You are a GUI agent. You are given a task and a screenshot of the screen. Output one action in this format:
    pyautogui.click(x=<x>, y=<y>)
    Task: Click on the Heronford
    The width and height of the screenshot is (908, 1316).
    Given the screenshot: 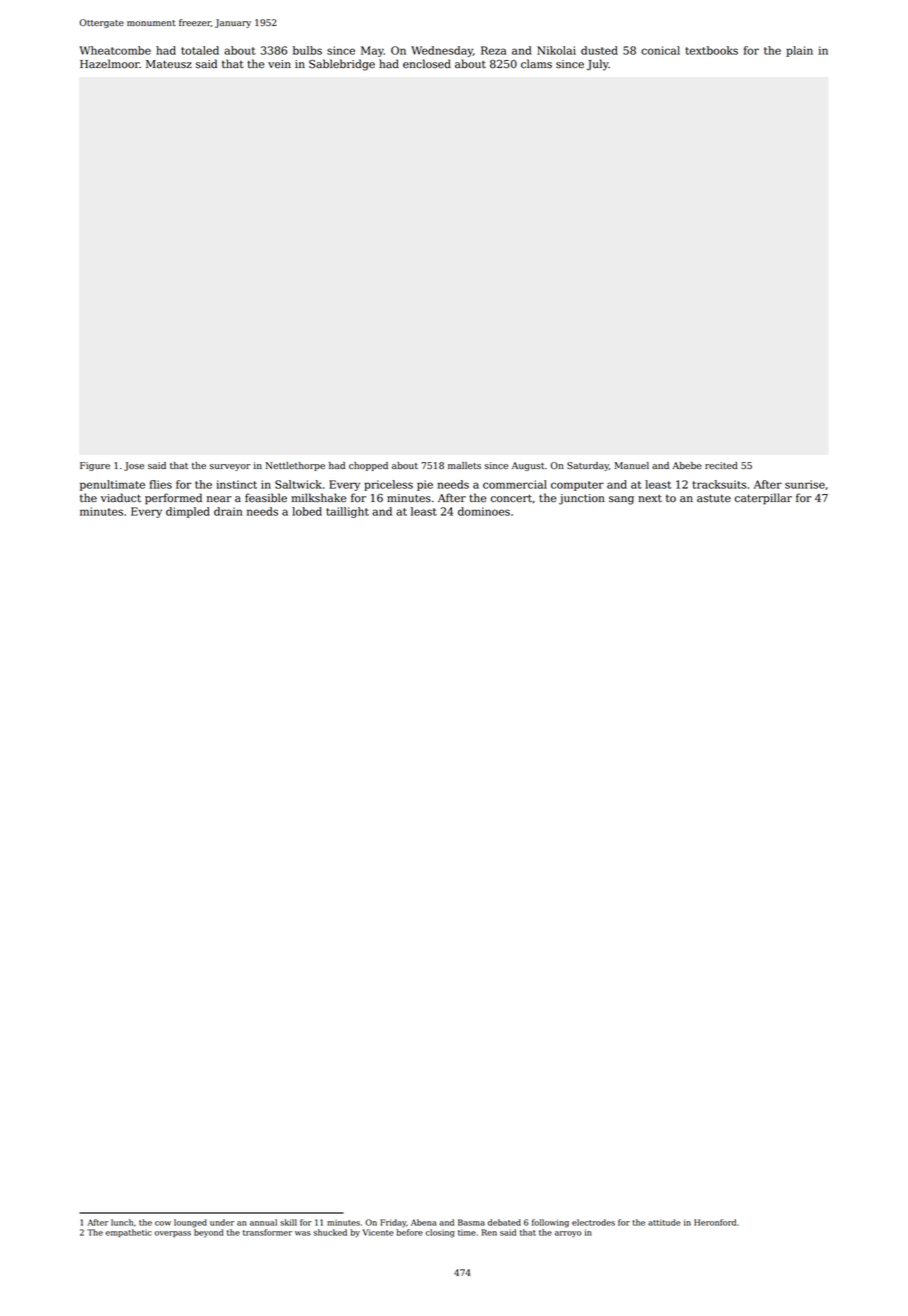 What is the action you would take?
    pyautogui.click(x=715, y=1222)
